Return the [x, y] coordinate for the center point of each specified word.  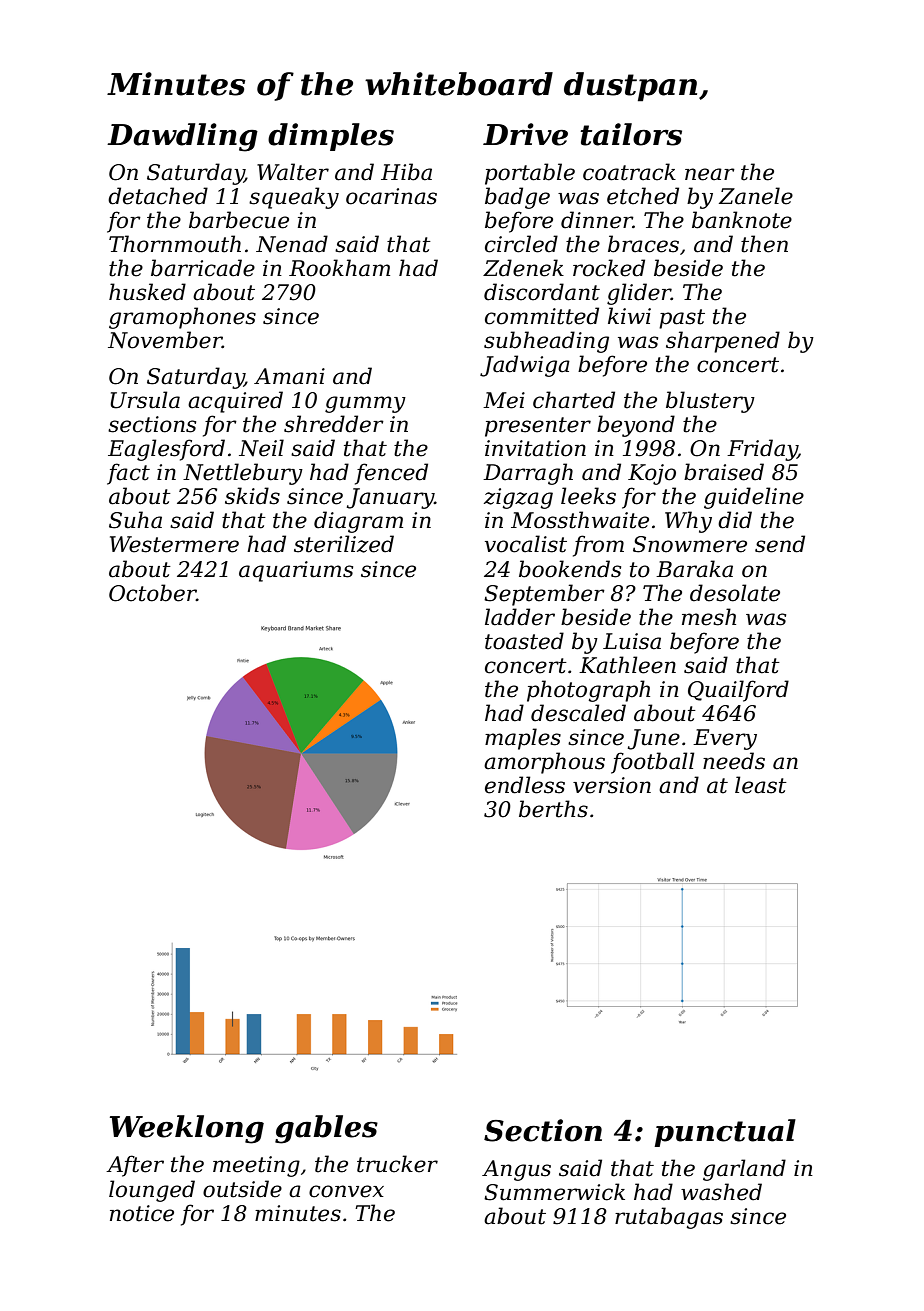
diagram [358, 522]
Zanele [756, 196]
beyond [636, 426]
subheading [546, 342]
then [764, 244]
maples [523, 739]
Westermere [174, 544]
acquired [235, 402]
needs [734, 761]
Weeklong [187, 1129]
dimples [331, 137]
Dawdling [182, 137]
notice [142, 1213]
